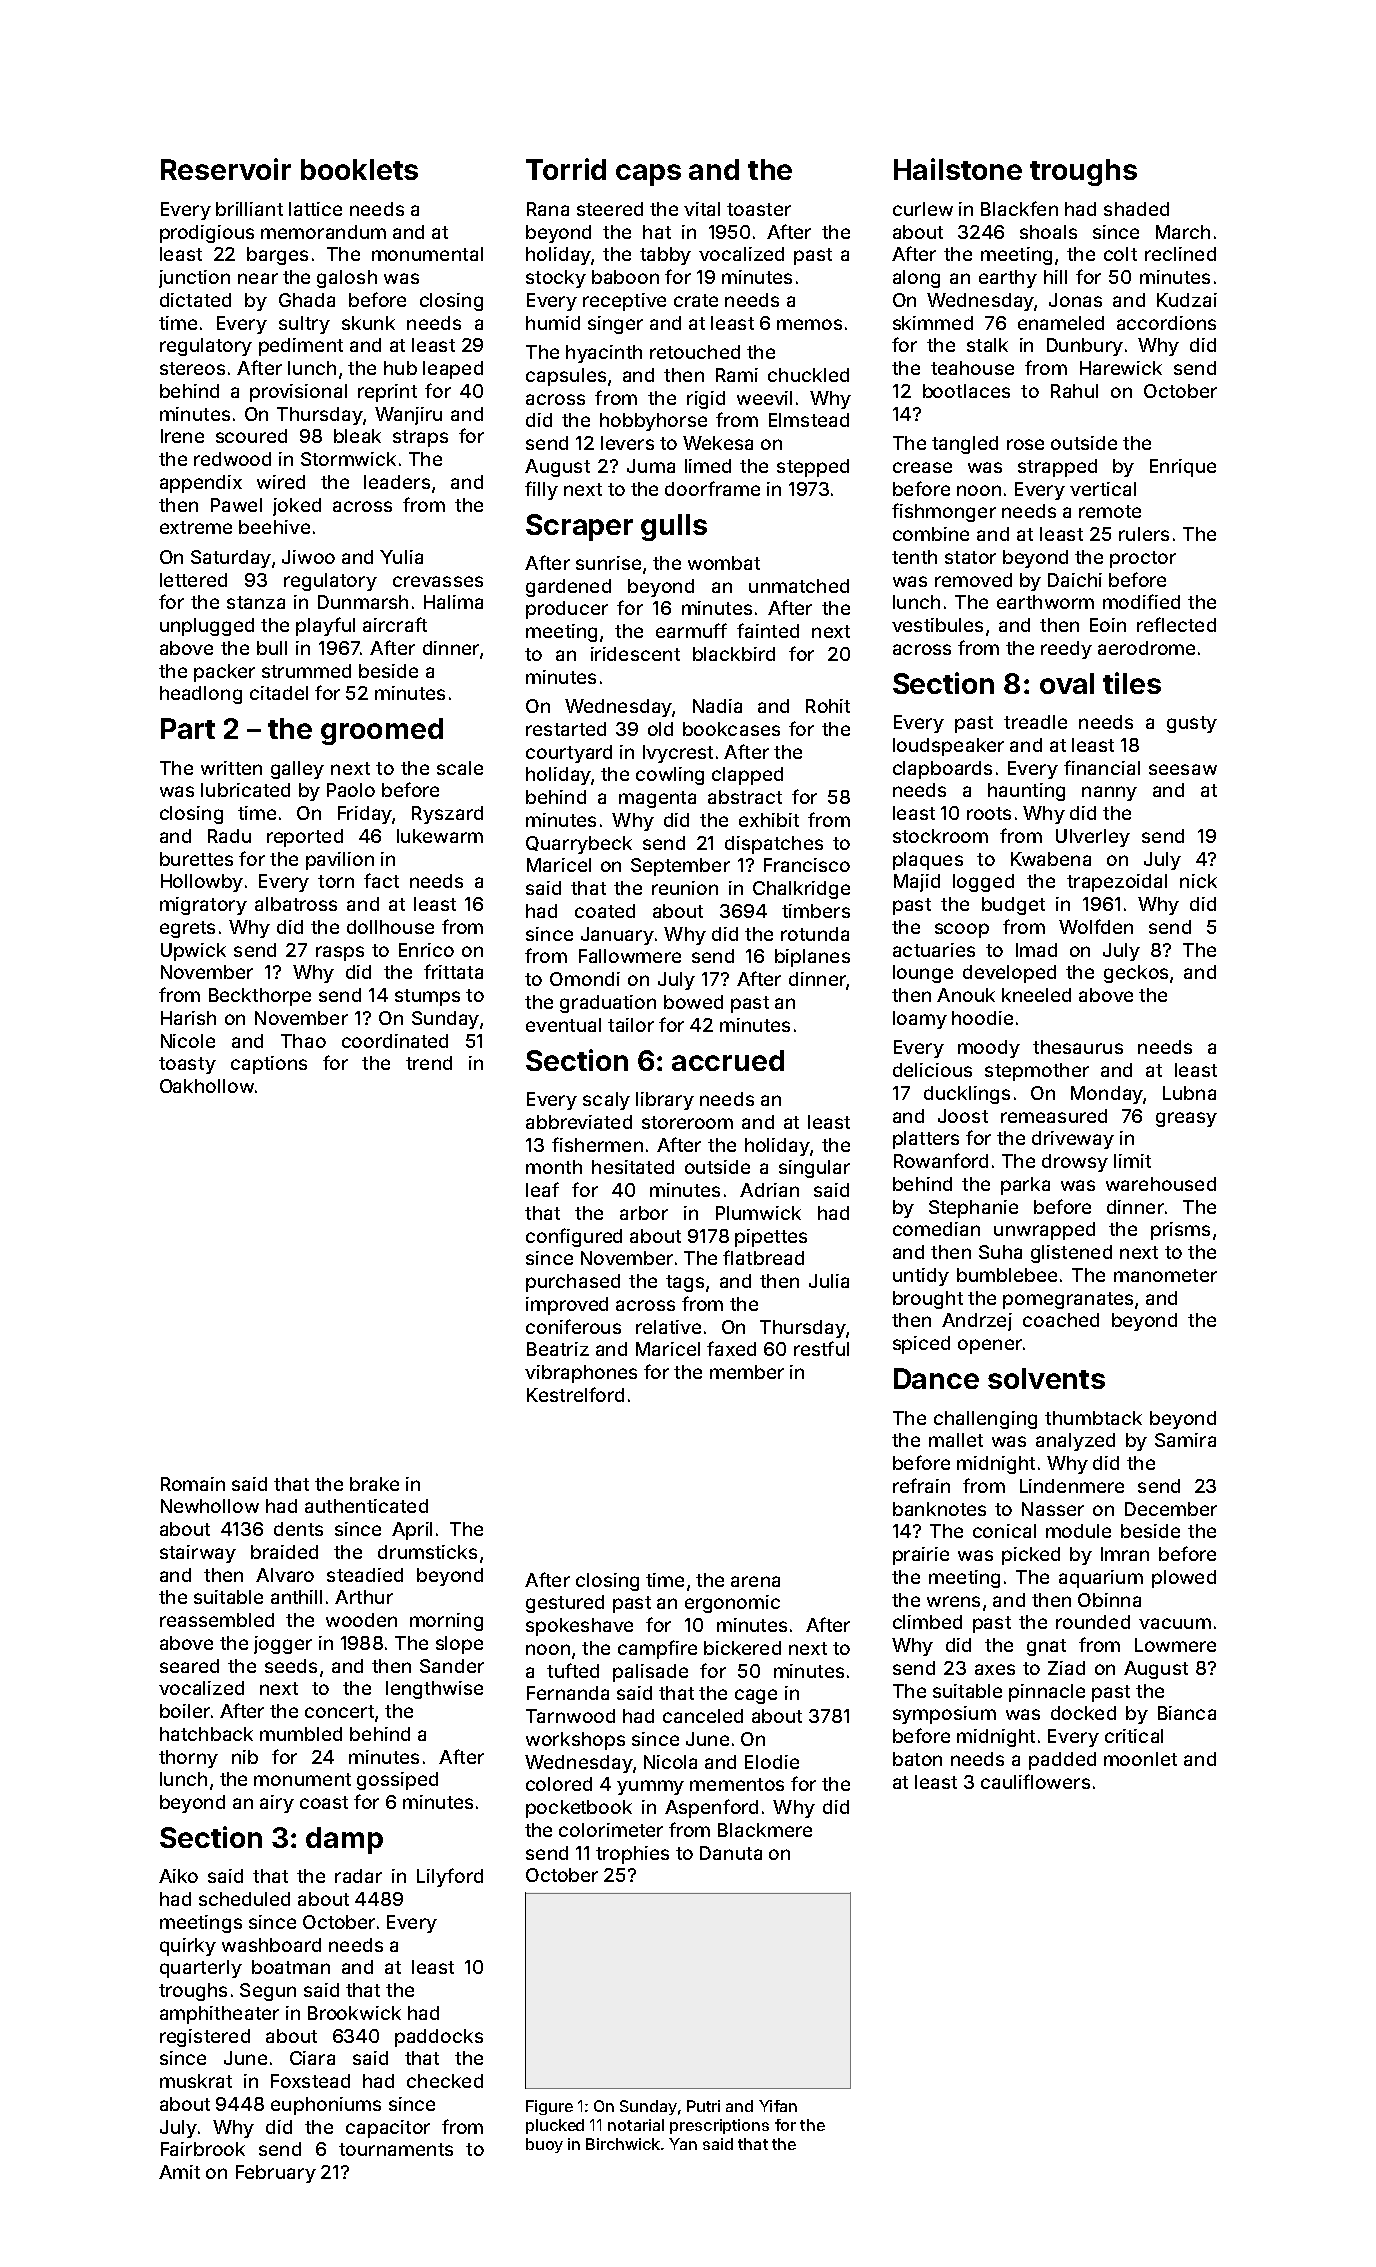 This page has width=1376, height=2267. Describe the element at coordinates (566, 169) in the page. I see `Torrid` at that location.
